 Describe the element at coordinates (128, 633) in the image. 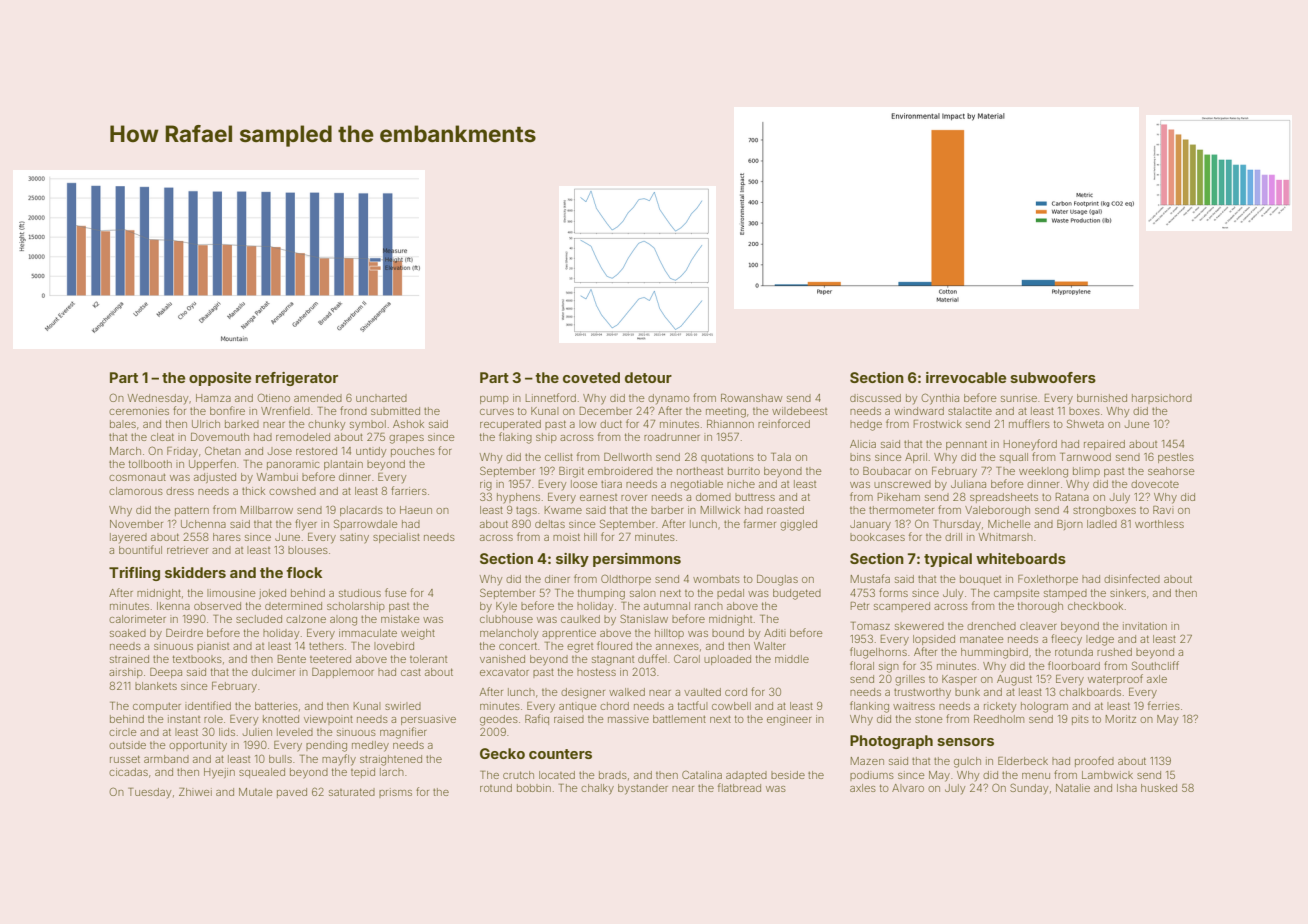

I see `soaked` at that location.
